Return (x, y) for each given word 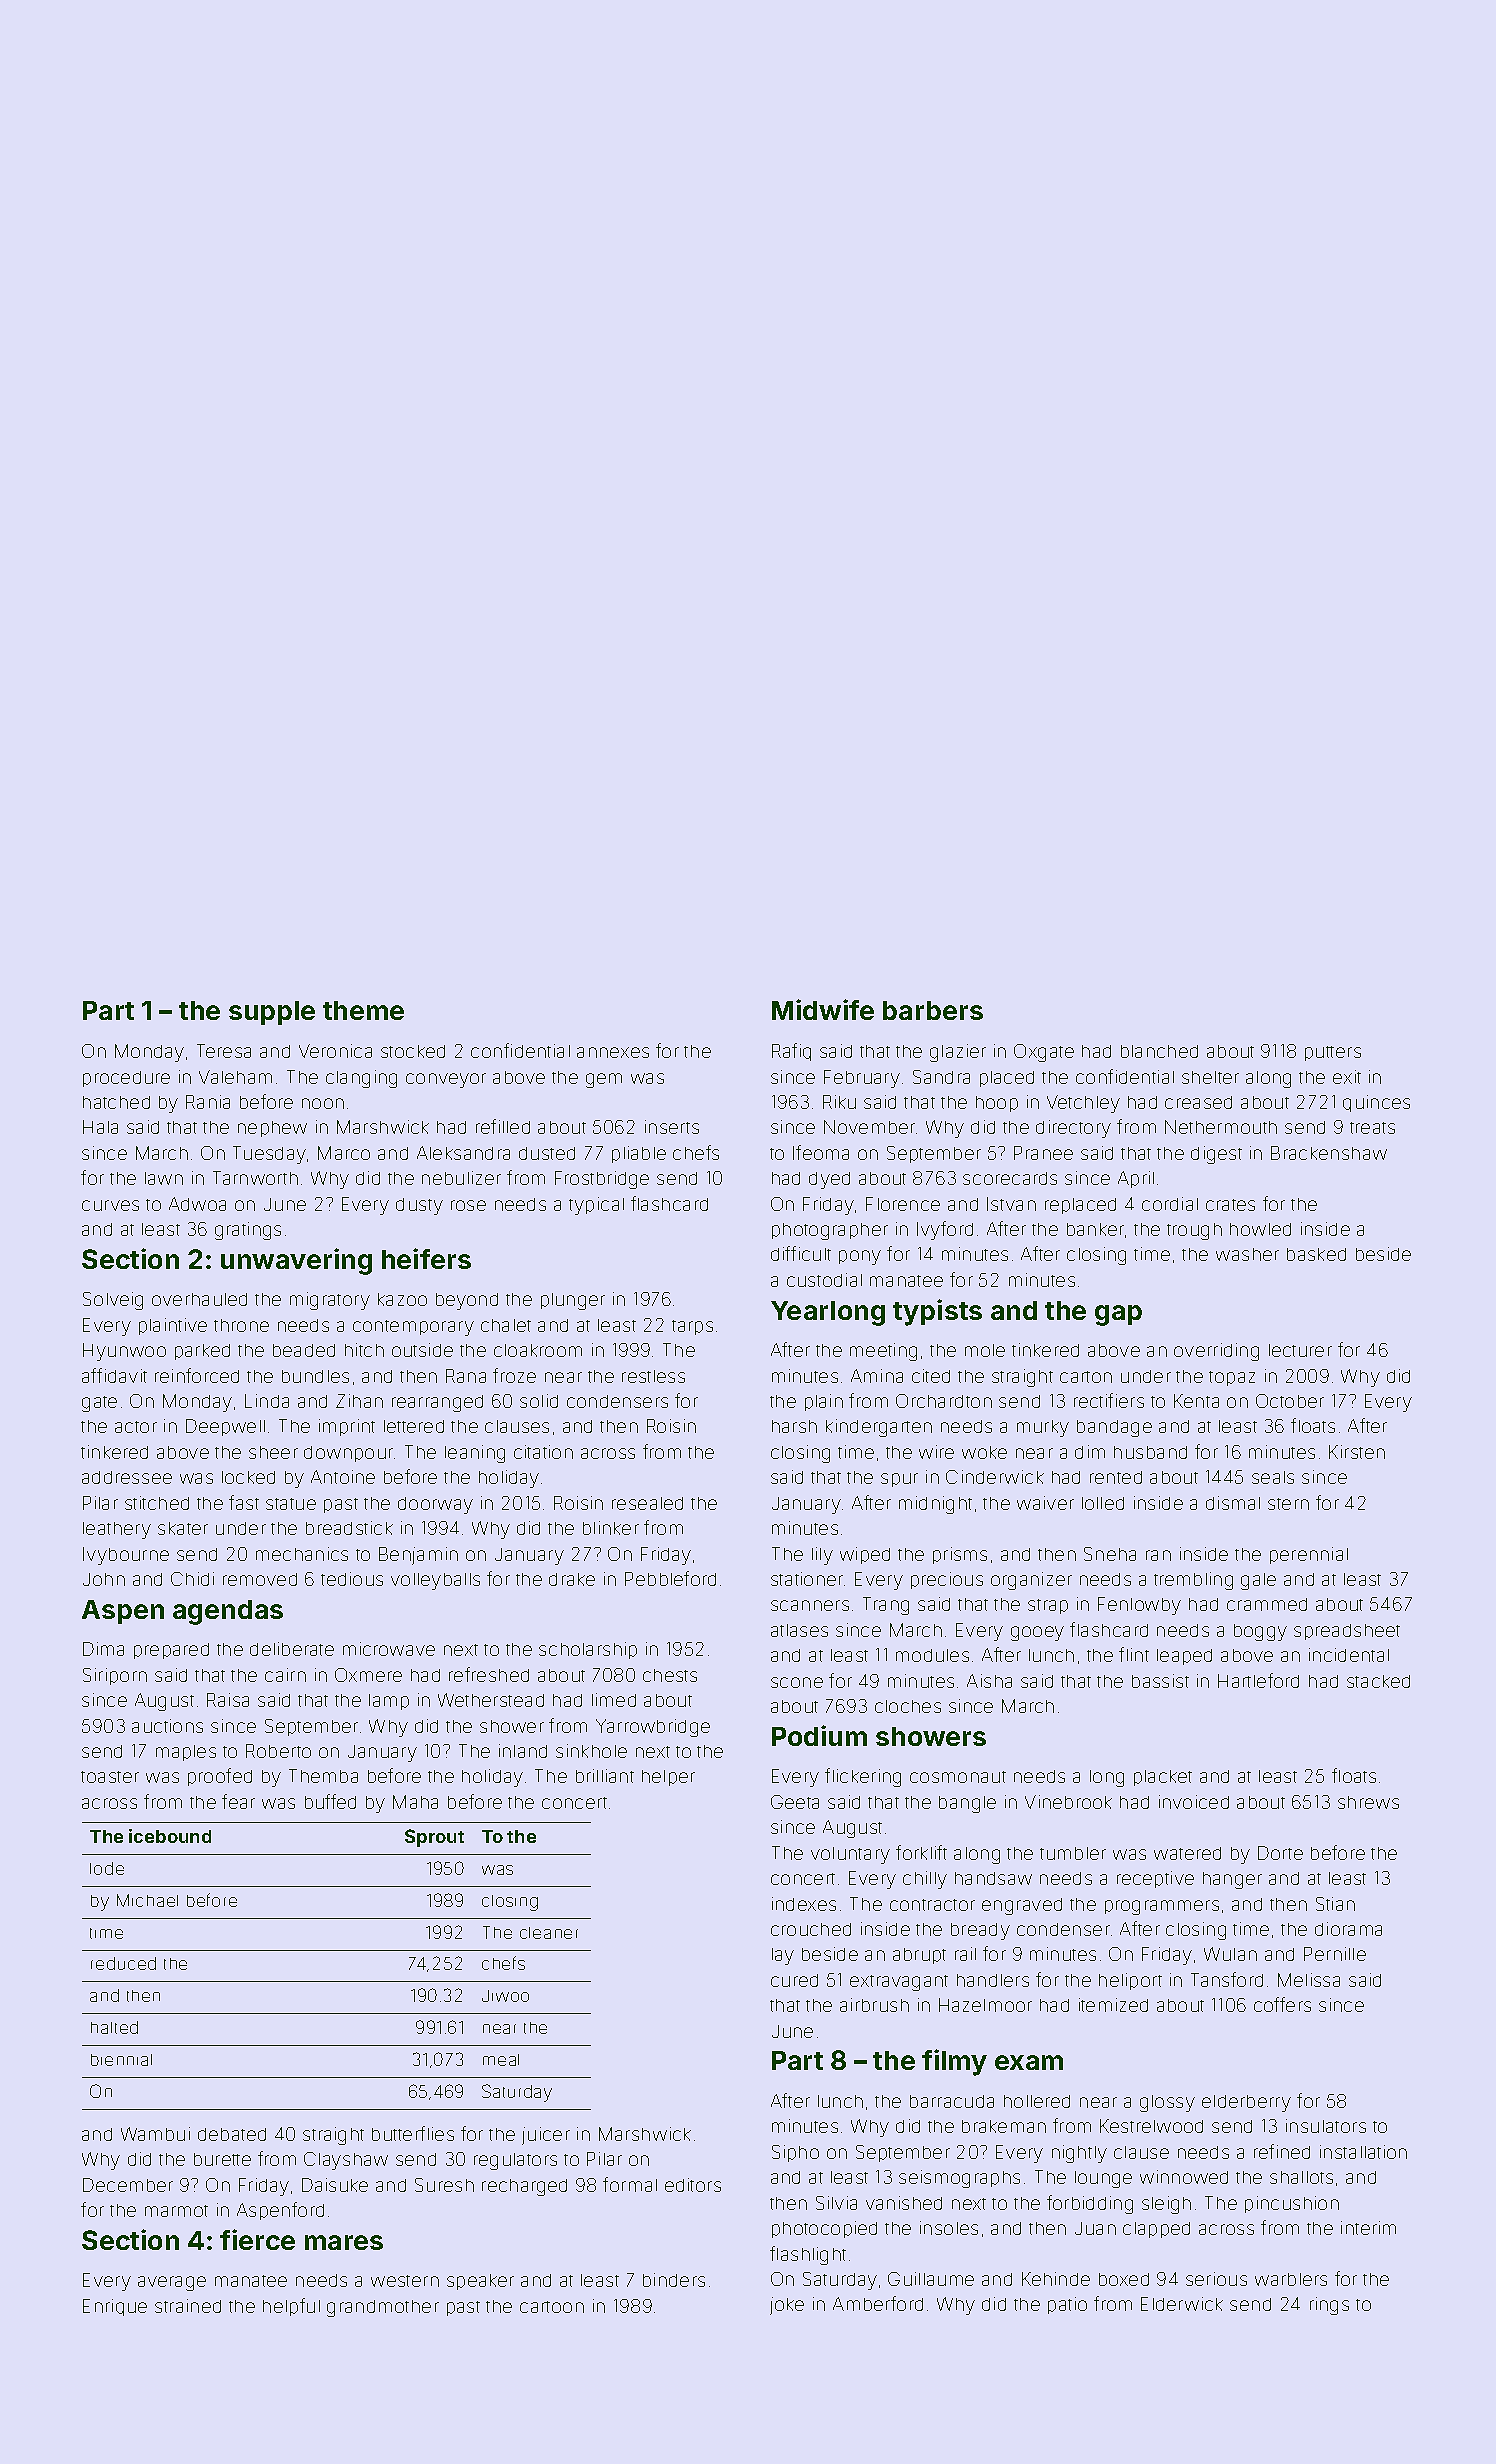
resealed (647, 1503)
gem (604, 1080)
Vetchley (1083, 1104)
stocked (413, 1051)
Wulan (1230, 1954)
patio (1067, 2305)
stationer (807, 1579)
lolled (1103, 1503)
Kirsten (1357, 1452)
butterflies (413, 2133)
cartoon (552, 2307)
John (104, 1579)
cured (794, 1980)
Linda (267, 1401)
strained (188, 2306)
